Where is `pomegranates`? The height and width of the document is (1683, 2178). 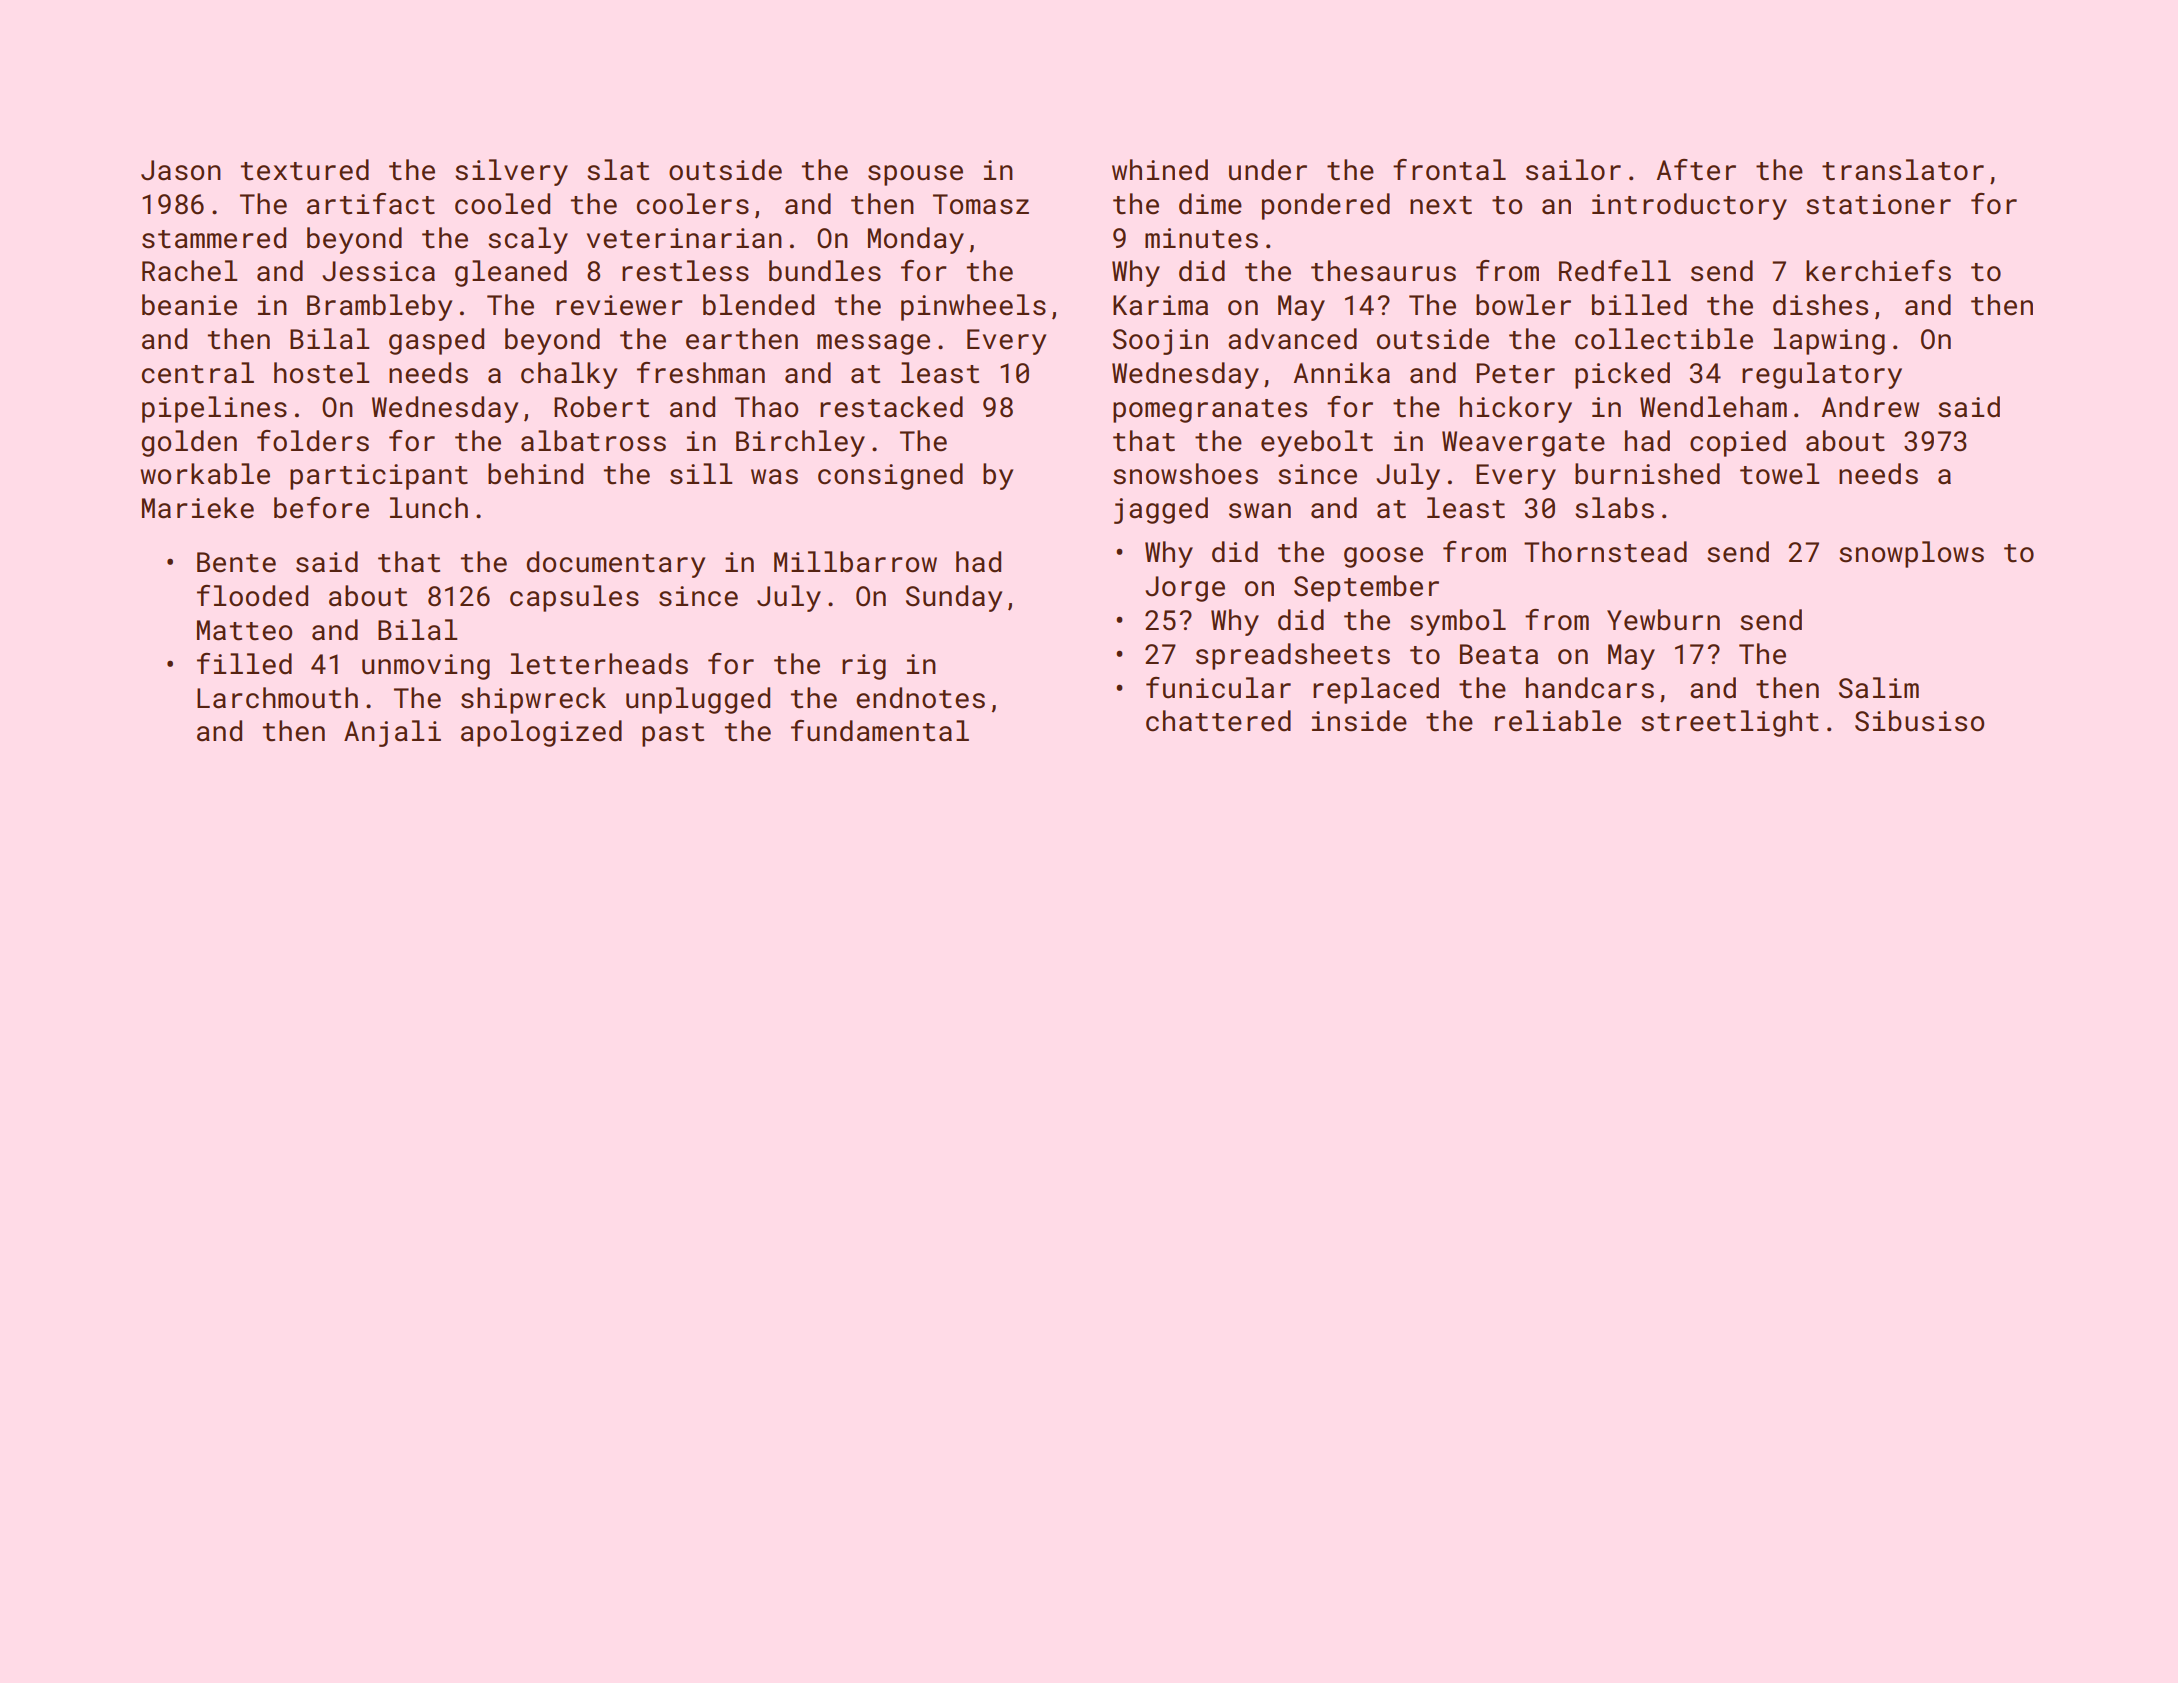
pomegranates is located at coordinates (1210, 411).
